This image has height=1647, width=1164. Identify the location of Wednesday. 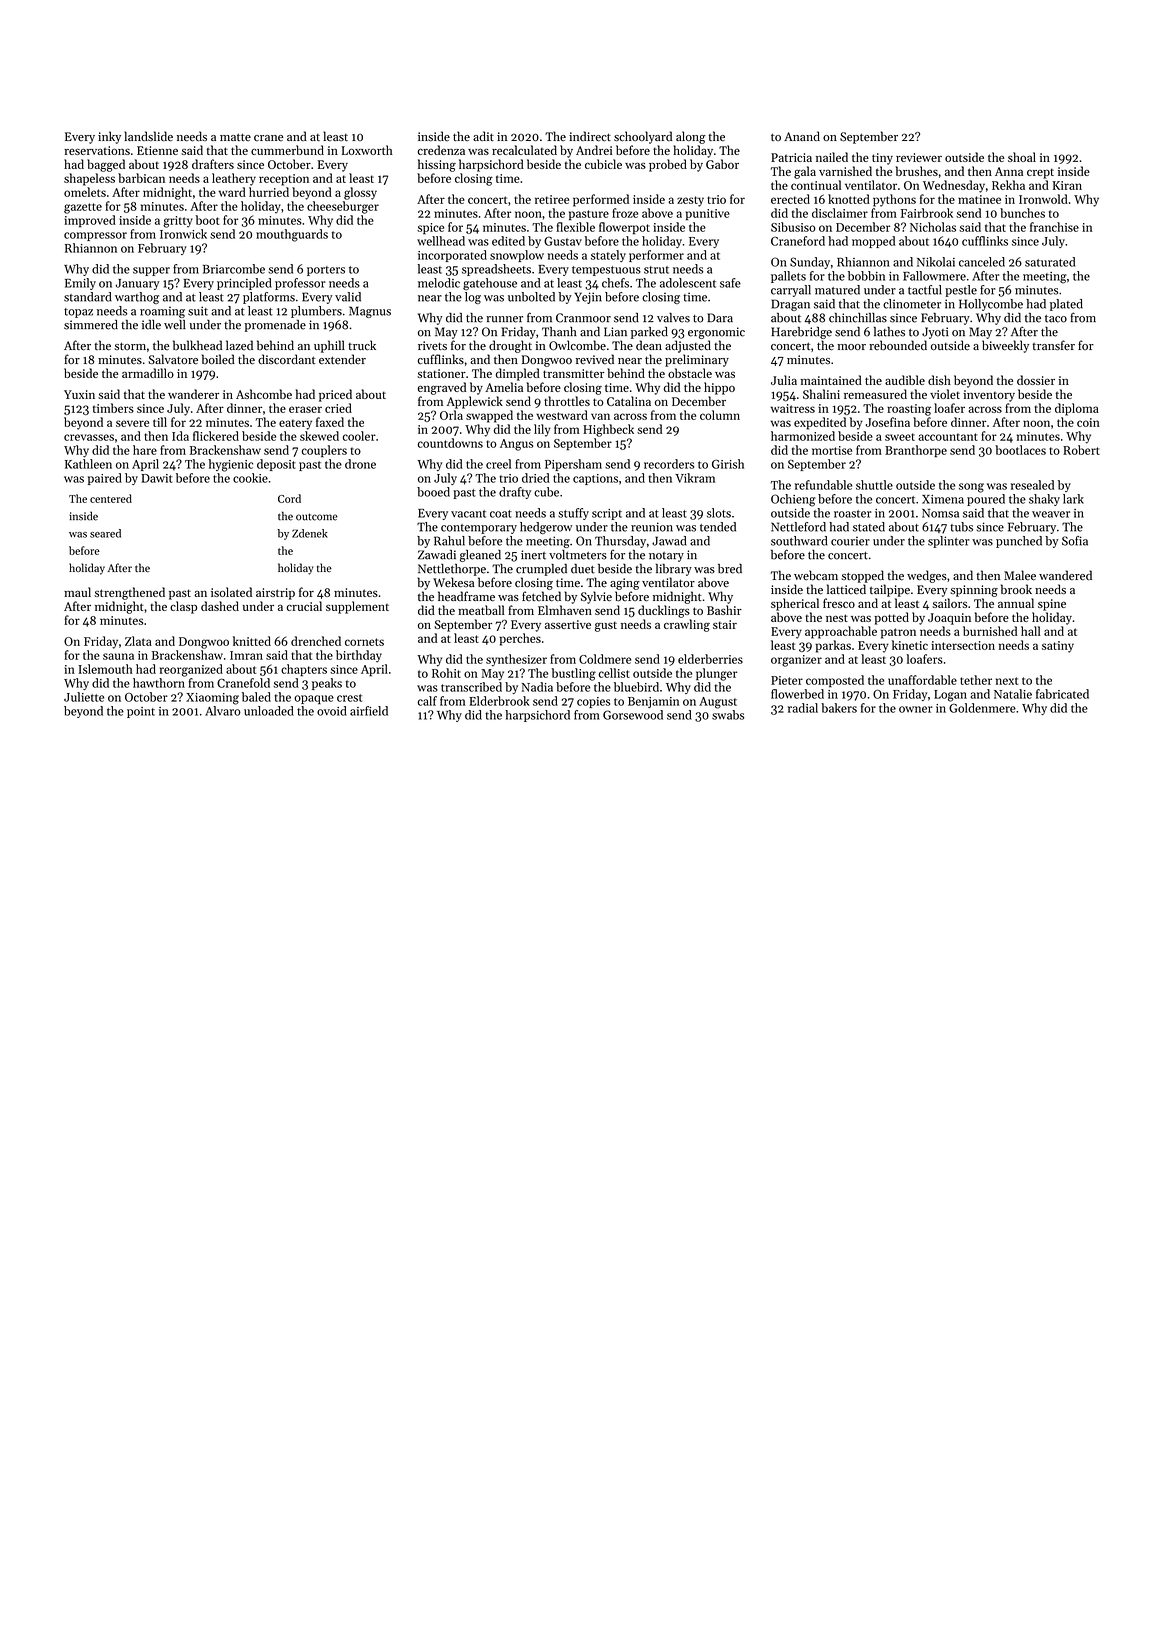
(954, 186).
